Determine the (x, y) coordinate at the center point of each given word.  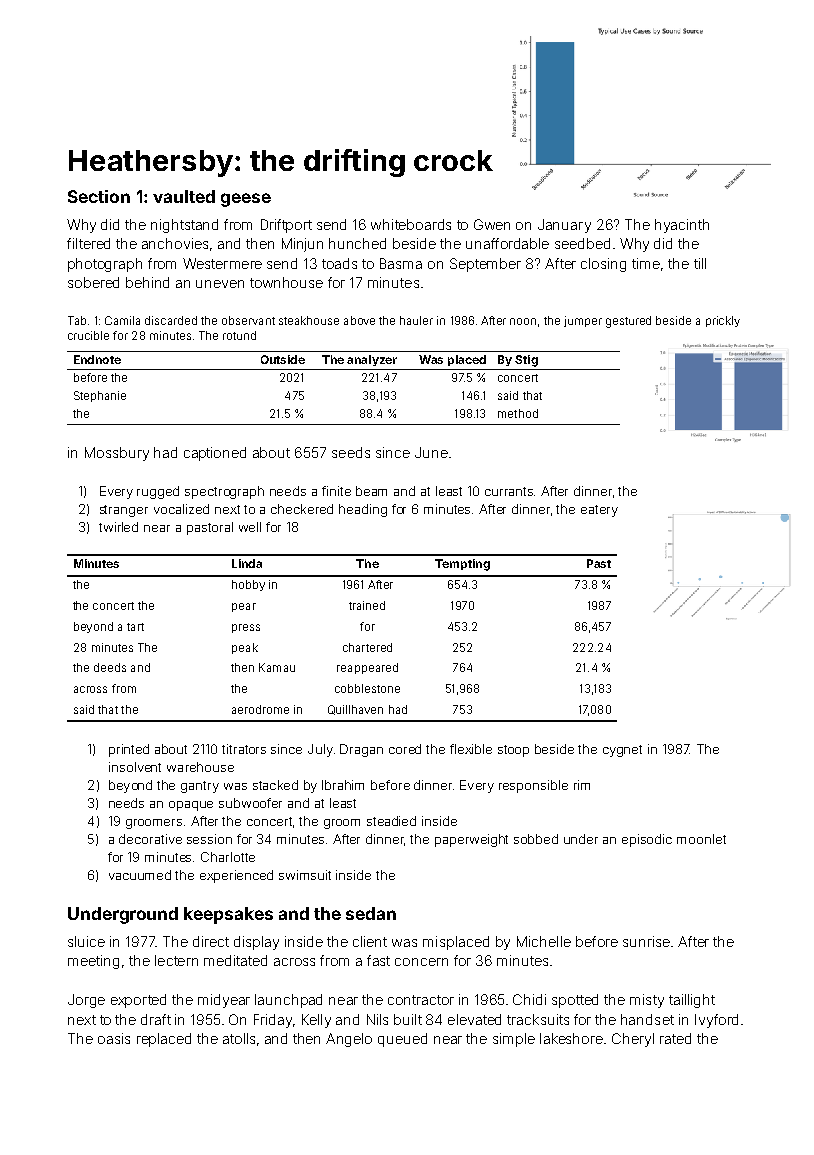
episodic (647, 840)
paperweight (471, 840)
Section (99, 196)
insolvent (135, 767)
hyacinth (682, 226)
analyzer (372, 360)
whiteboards (411, 224)
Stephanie (100, 396)
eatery (599, 511)
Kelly (316, 1021)
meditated (235, 960)
